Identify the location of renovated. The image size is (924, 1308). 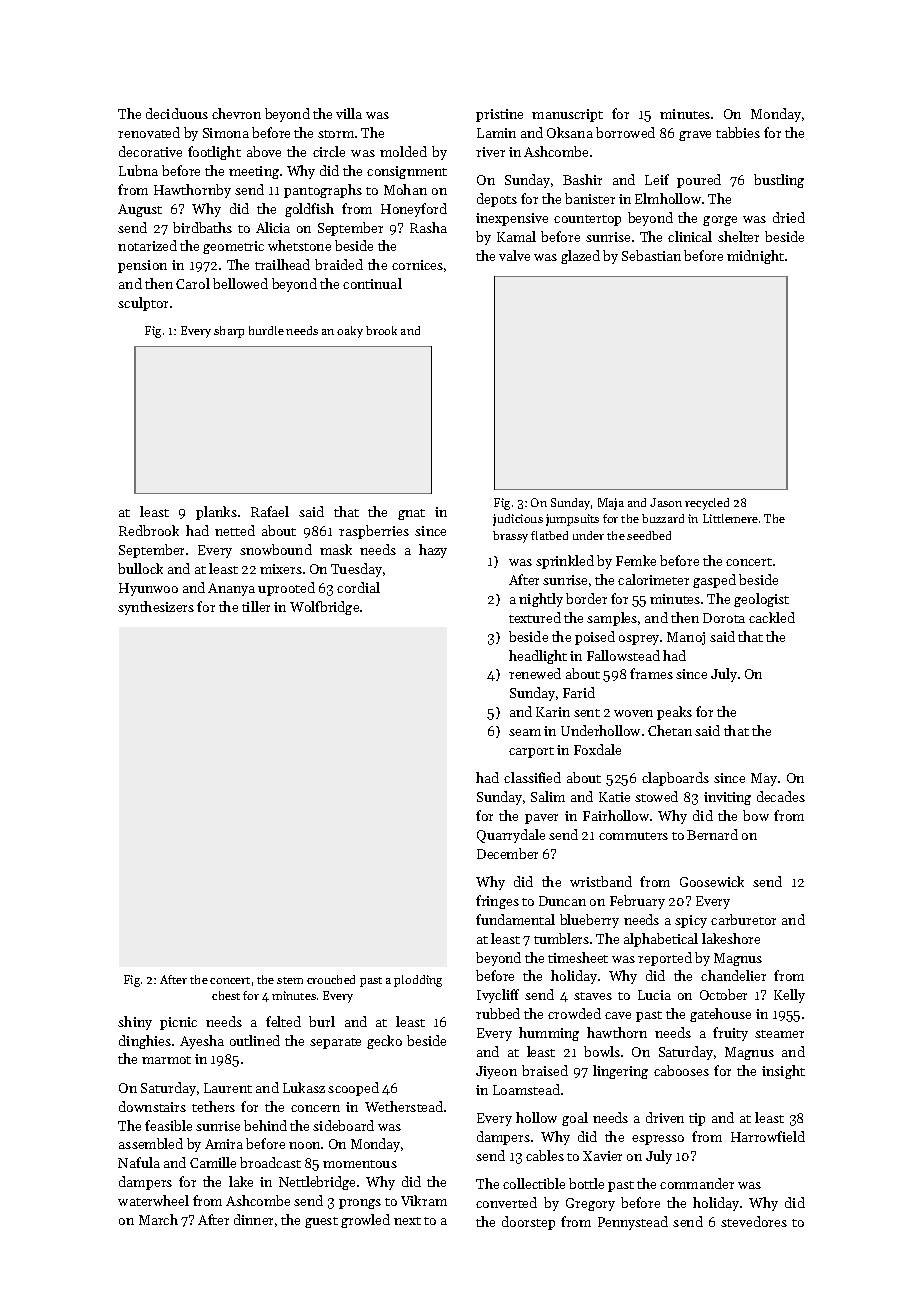
(149, 132).
